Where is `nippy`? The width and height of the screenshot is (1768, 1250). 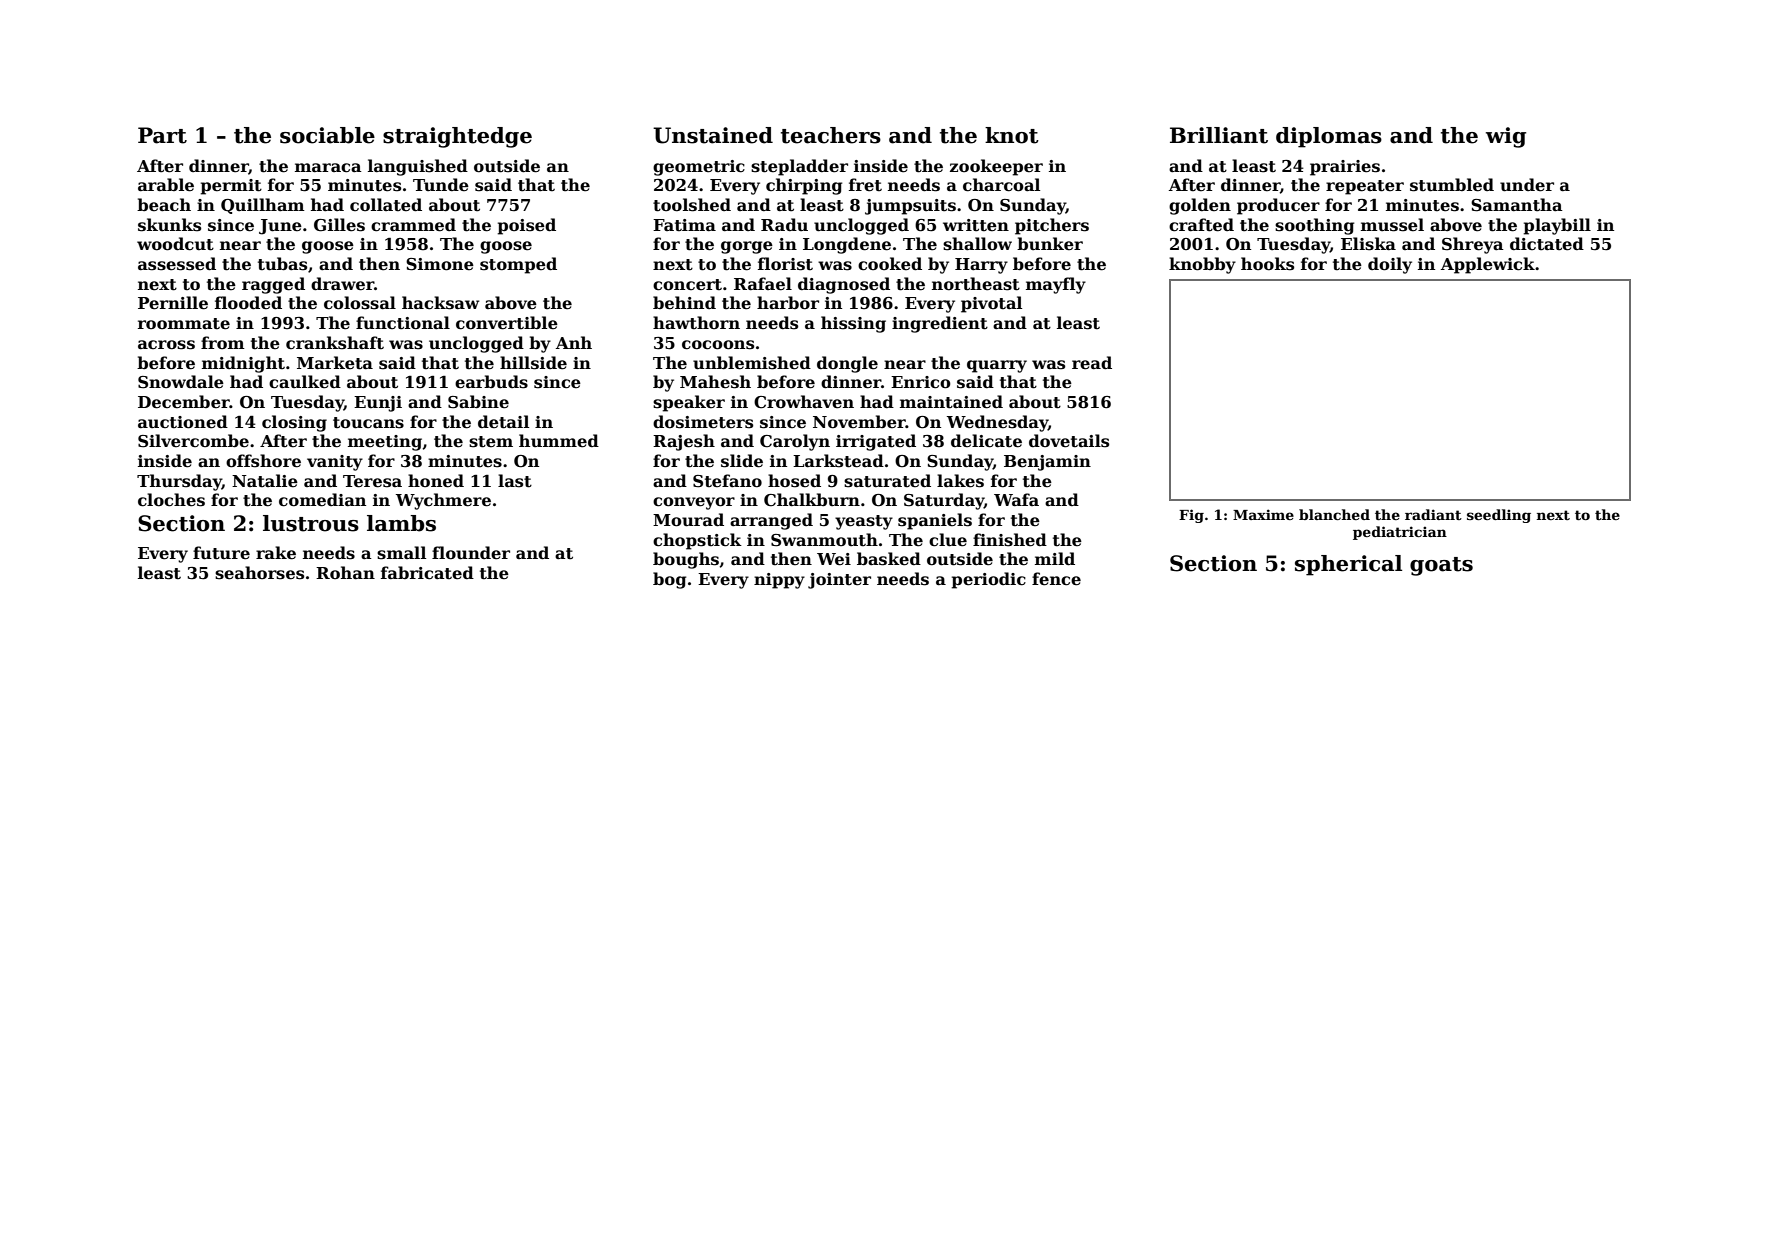 nippy is located at coordinates (779, 581).
